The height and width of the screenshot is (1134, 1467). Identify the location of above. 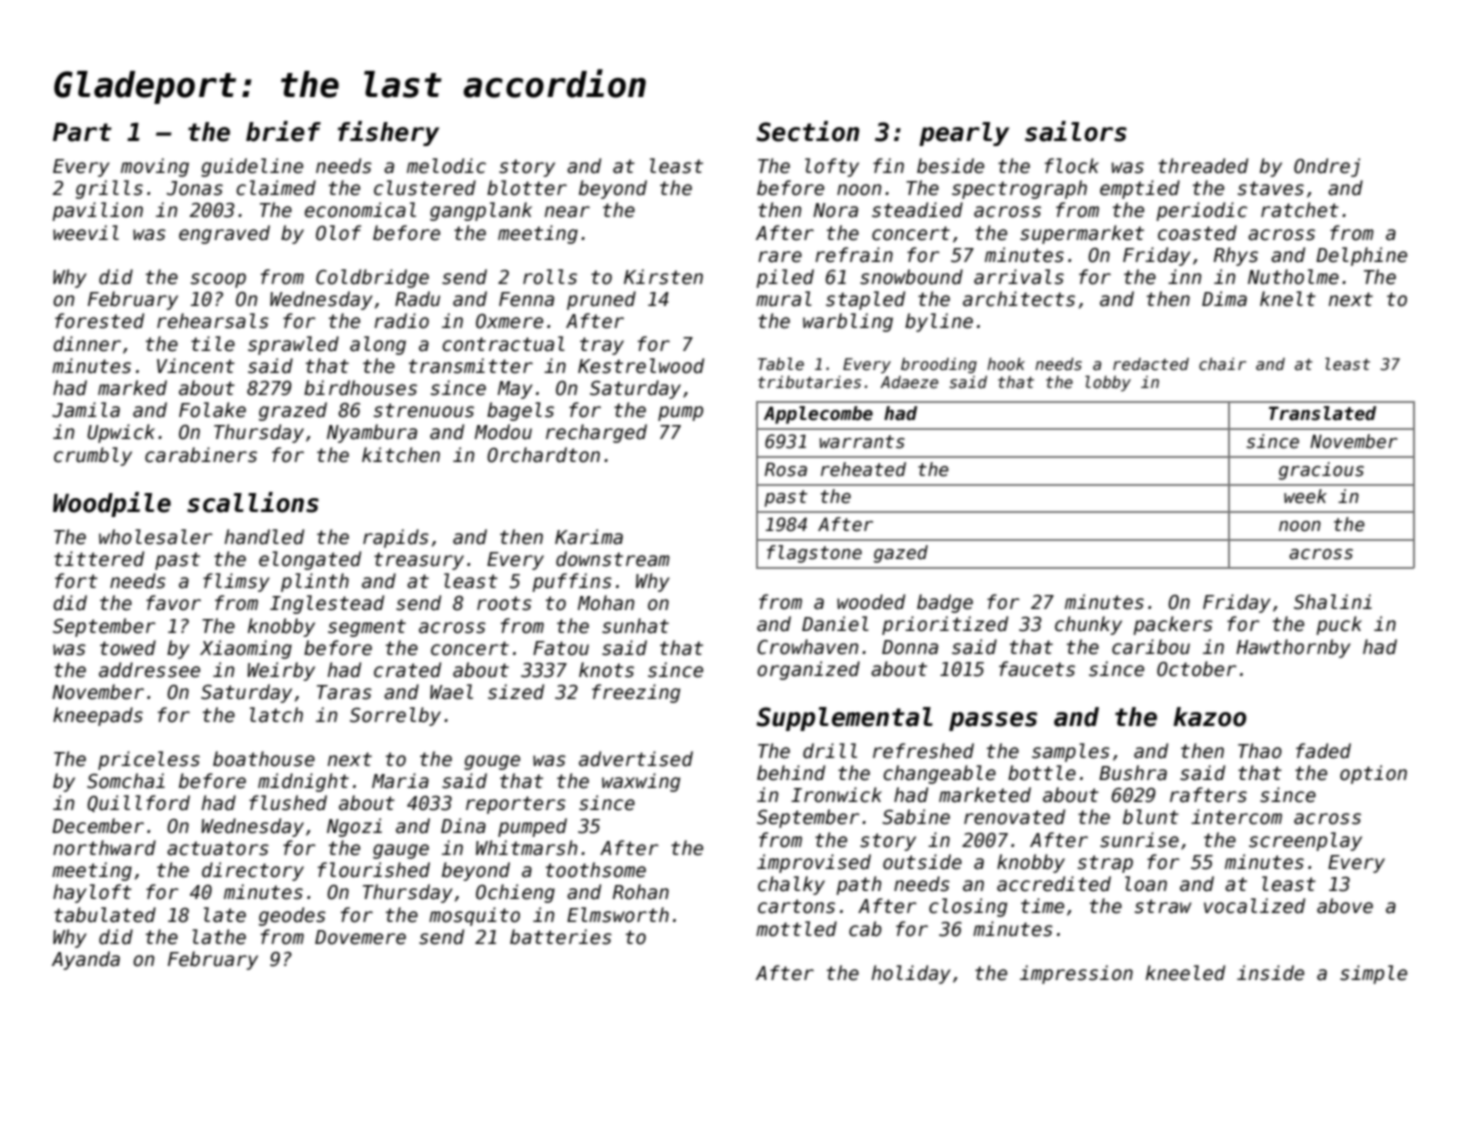
(1345, 906).
